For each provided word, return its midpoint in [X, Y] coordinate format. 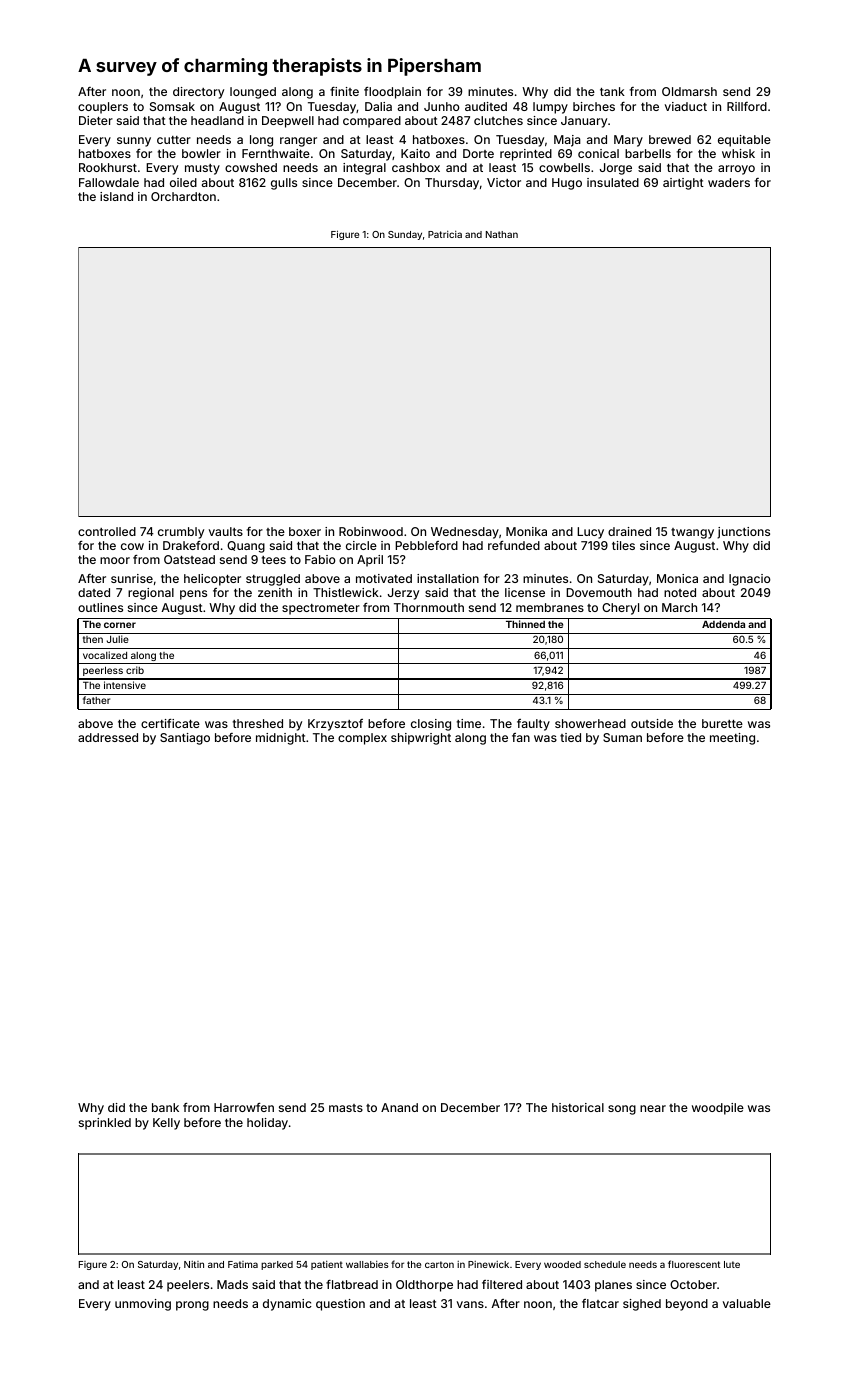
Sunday [405, 235]
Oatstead [189, 559]
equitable [744, 141]
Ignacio [749, 580]
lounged [253, 93]
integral [364, 169]
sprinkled [105, 1124]
